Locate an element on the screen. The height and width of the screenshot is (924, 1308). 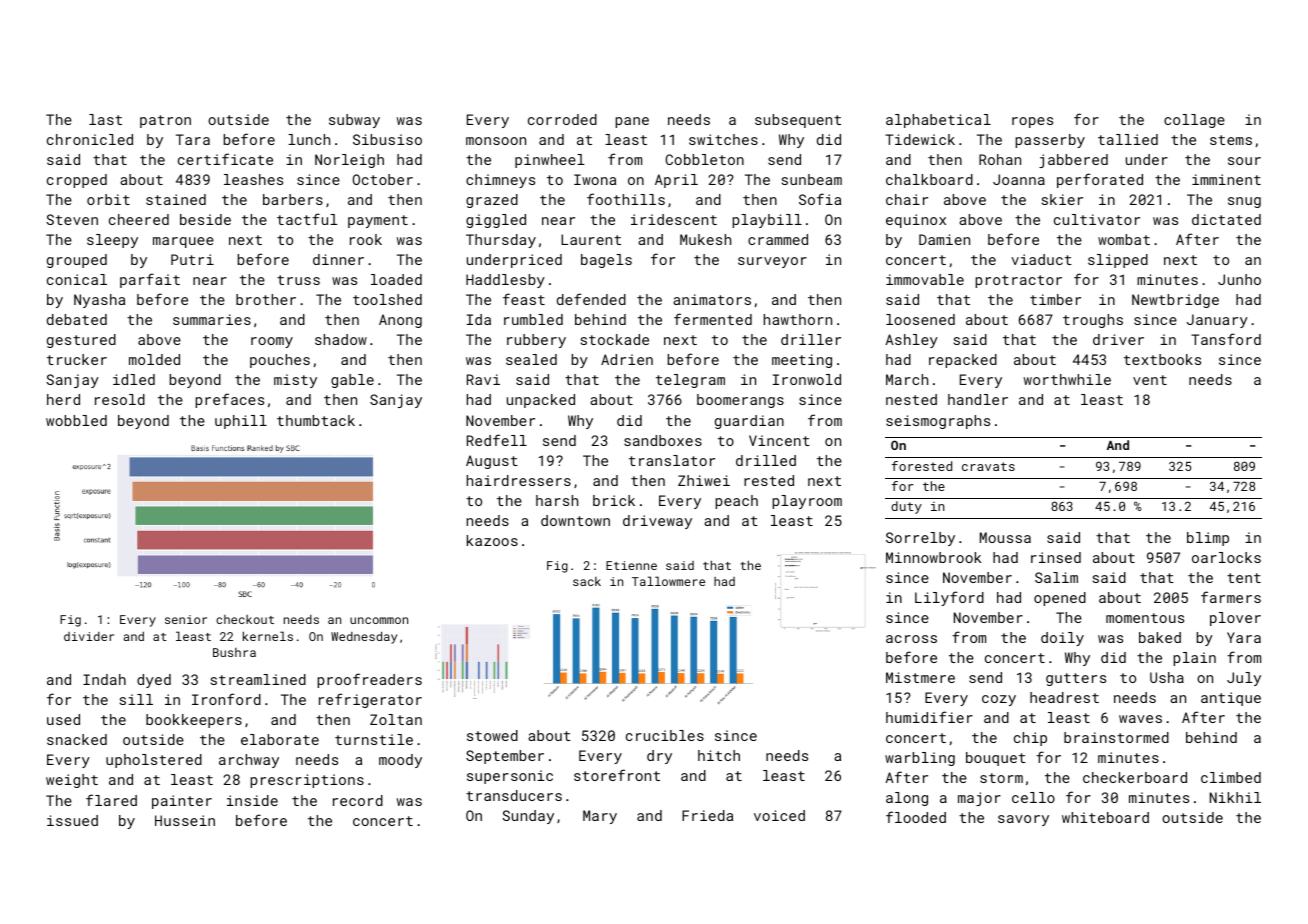
blimp is located at coordinates (1208, 539).
